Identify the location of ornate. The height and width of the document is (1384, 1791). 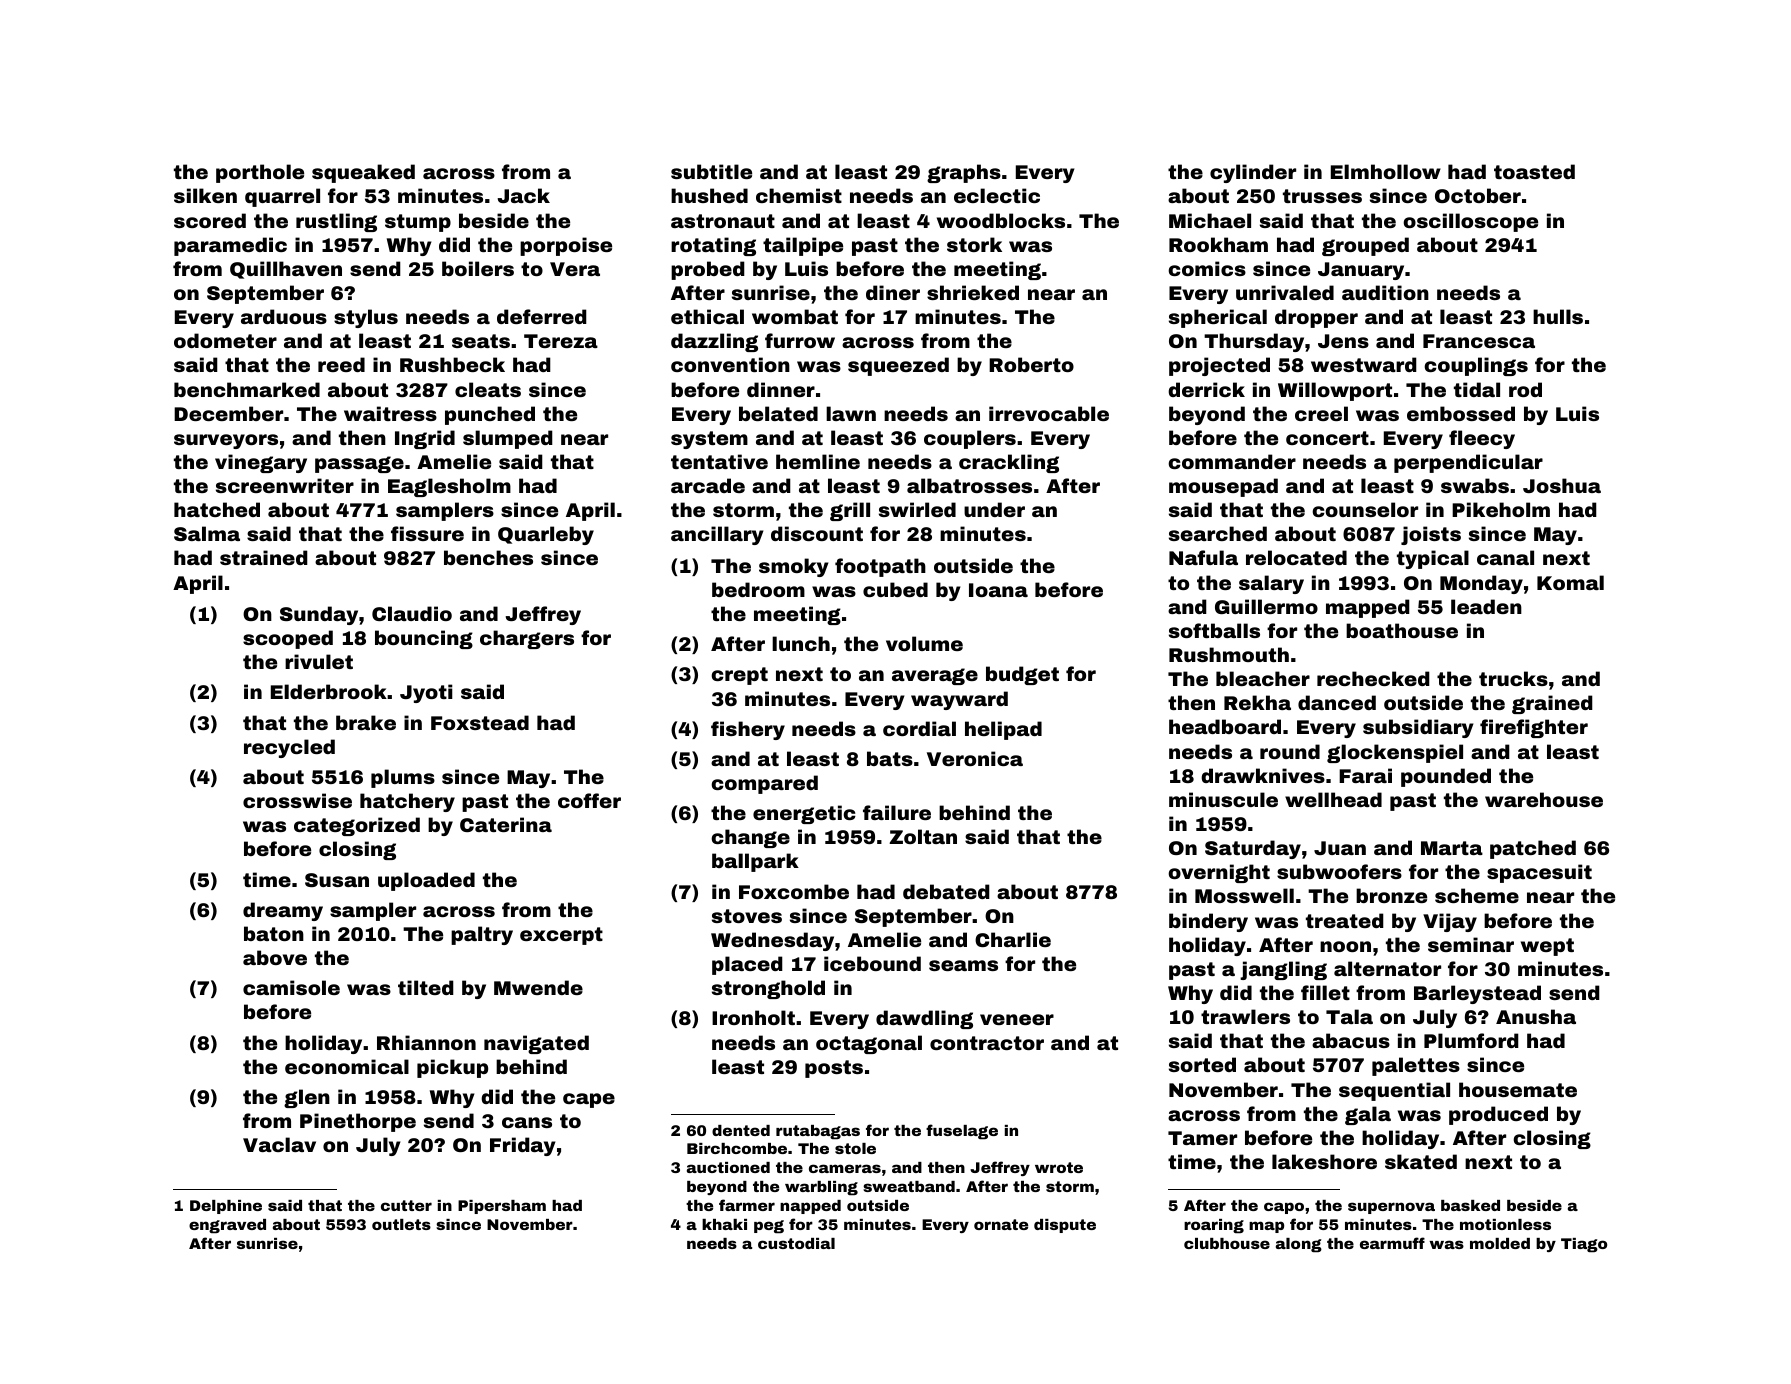
(1001, 1224).
